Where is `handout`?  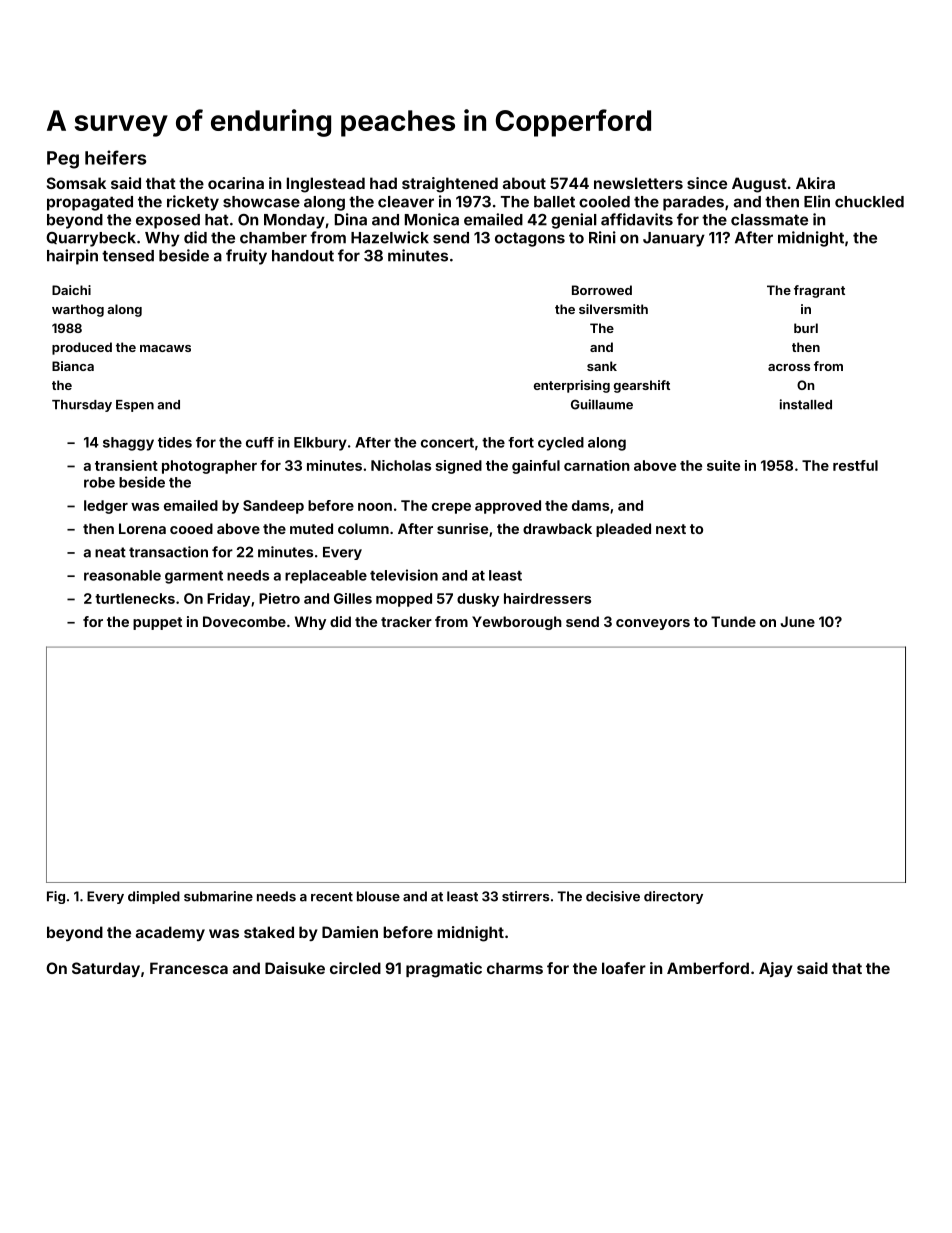 handout is located at coordinates (303, 256).
